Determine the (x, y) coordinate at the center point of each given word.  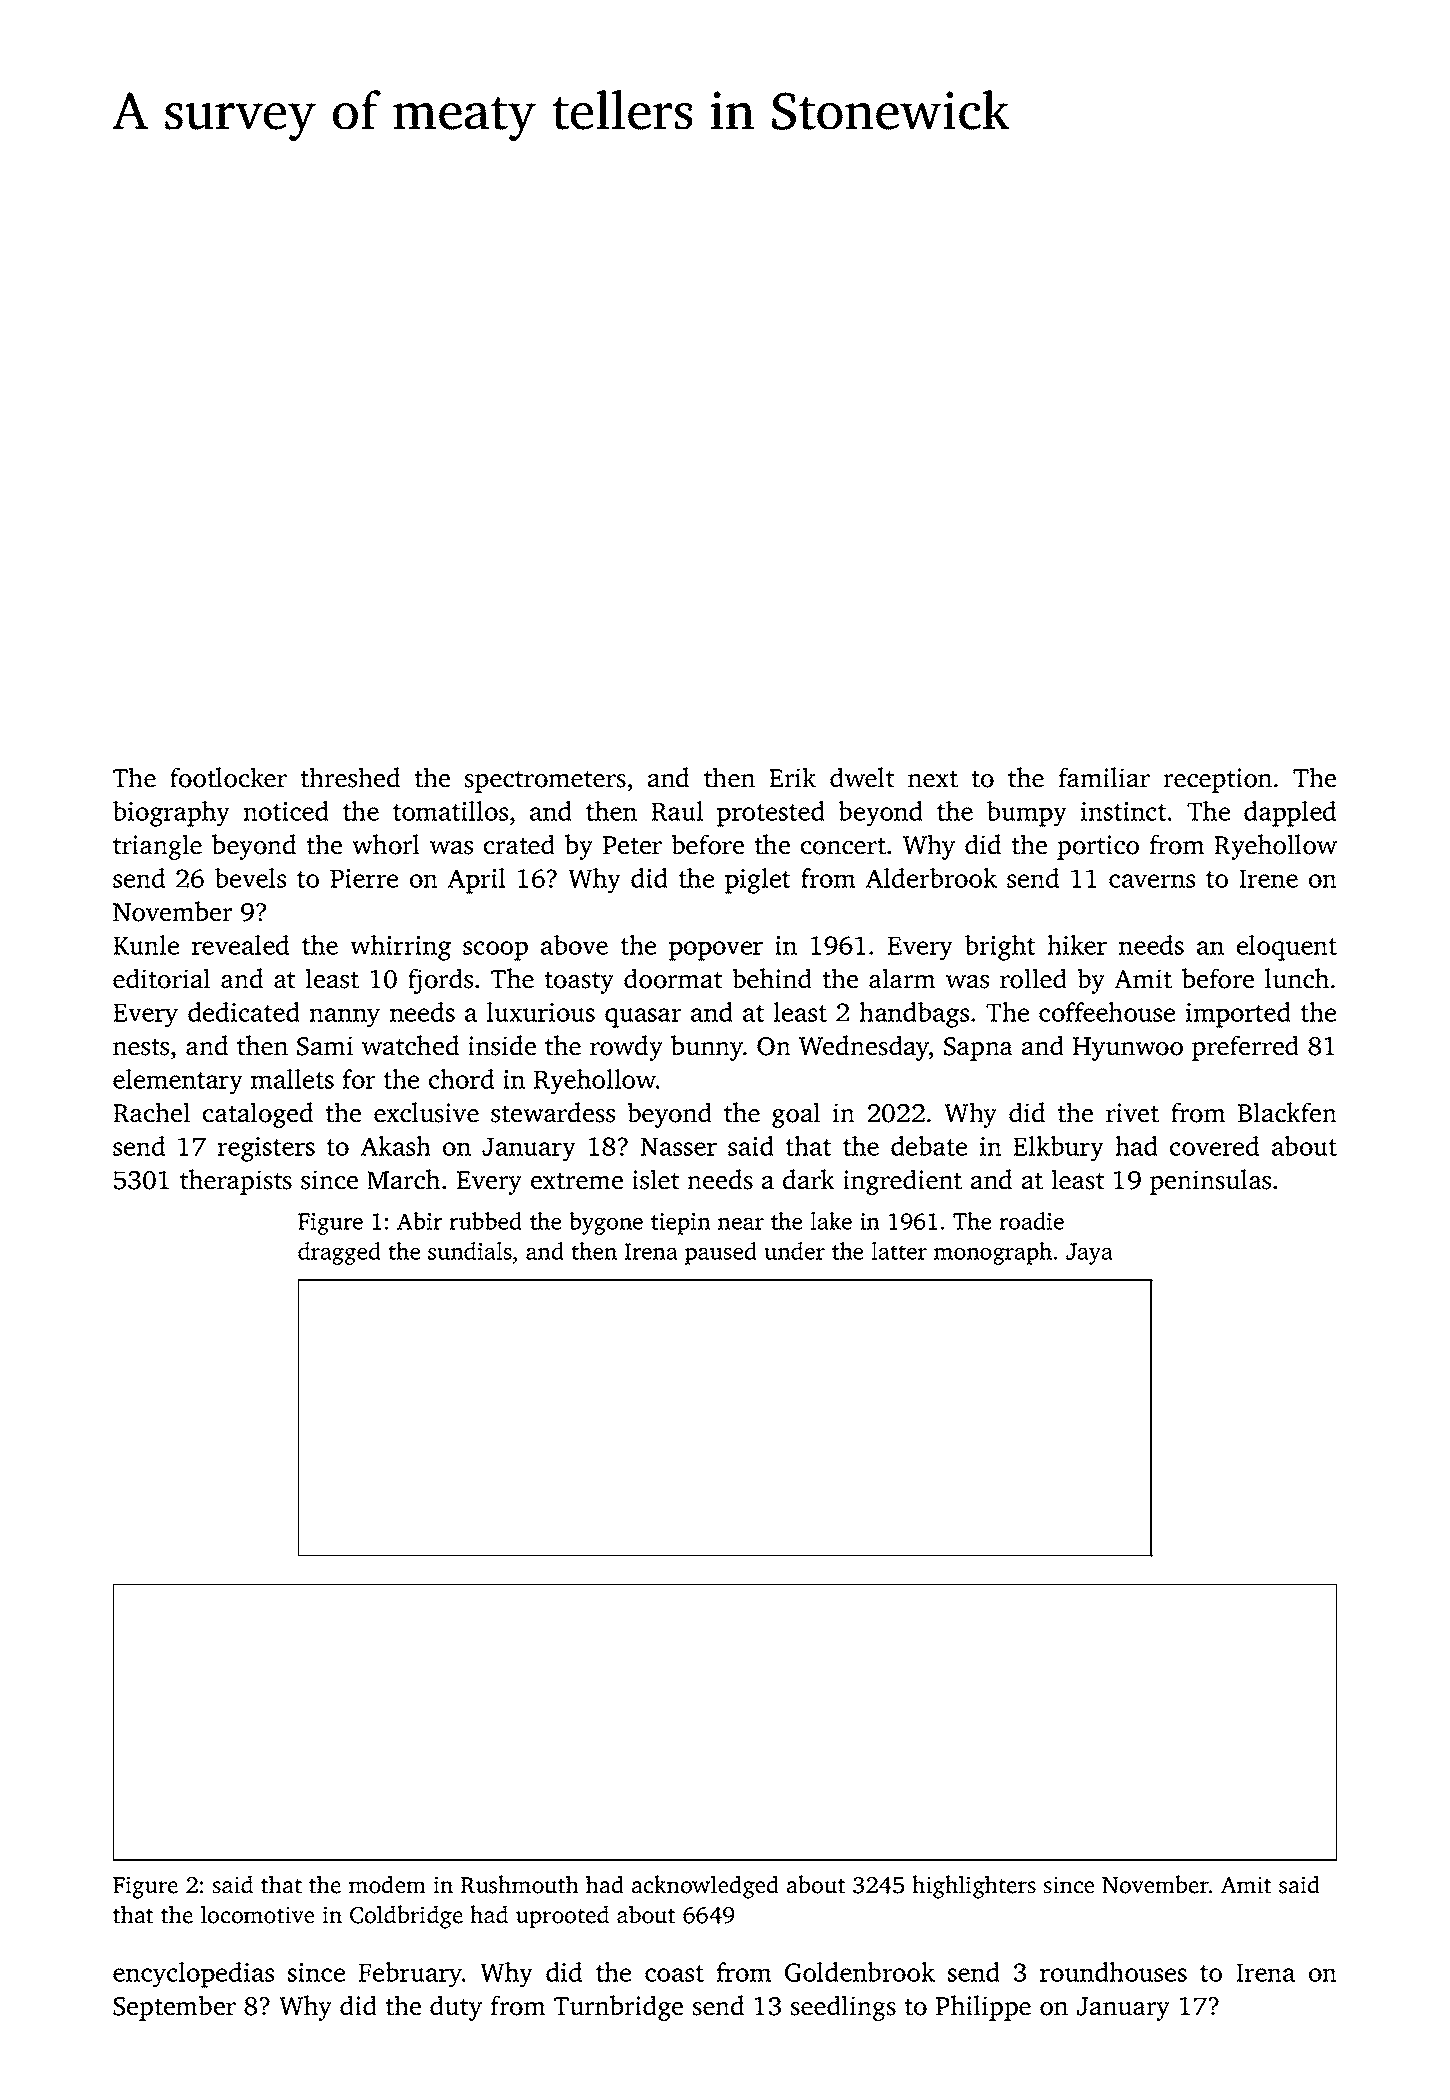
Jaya (1089, 1254)
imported (1238, 1015)
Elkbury (1058, 1149)
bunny (707, 1048)
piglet (758, 881)
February (410, 1975)
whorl (386, 844)
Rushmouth (520, 1884)
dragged (339, 1253)
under (794, 1251)
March (403, 1179)
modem (387, 1884)
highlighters (974, 1887)
